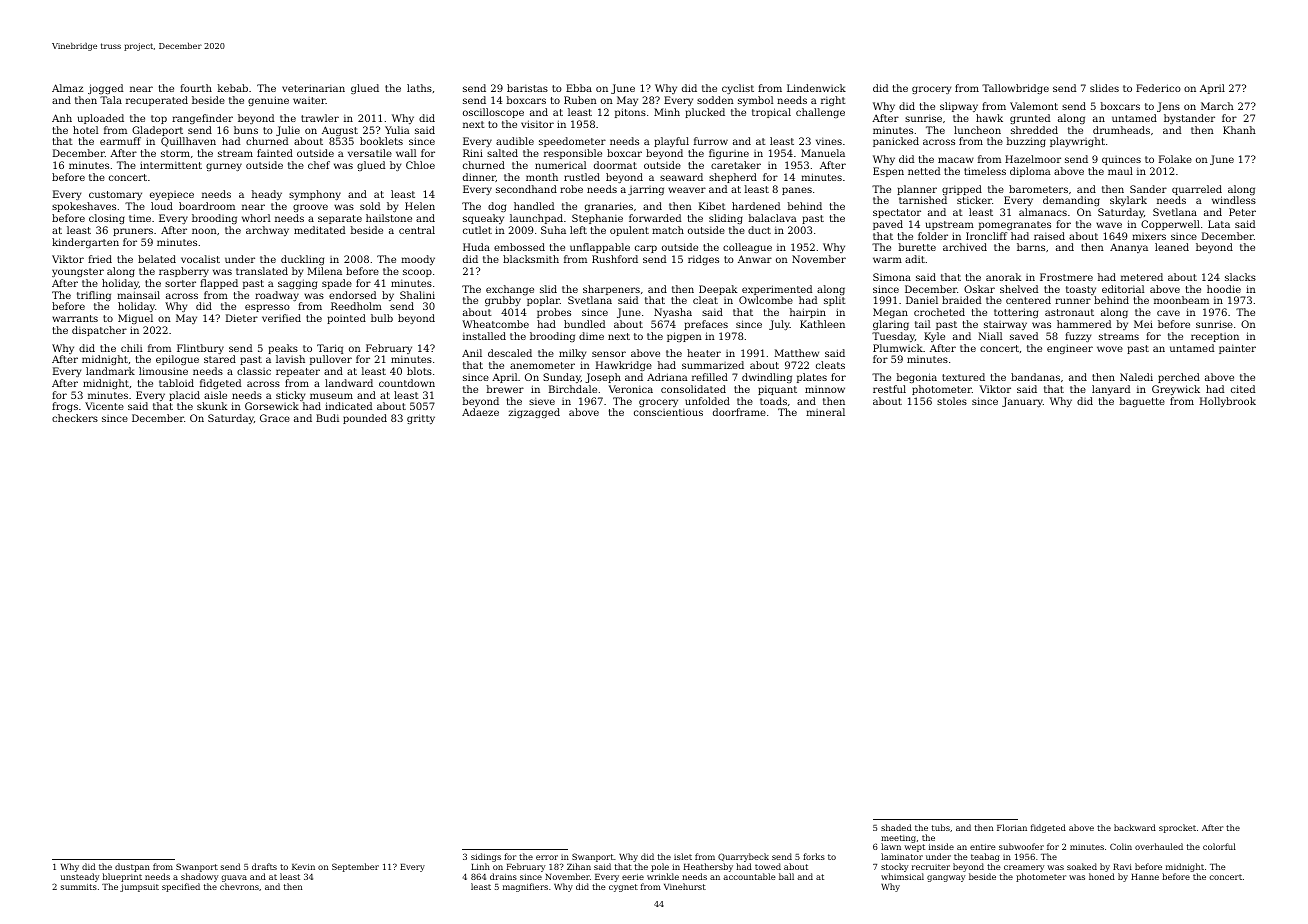 The height and width of the screenshot is (924, 1308). Describe the element at coordinates (896, 827) in the screenshot. I see `shaded` at that location.
